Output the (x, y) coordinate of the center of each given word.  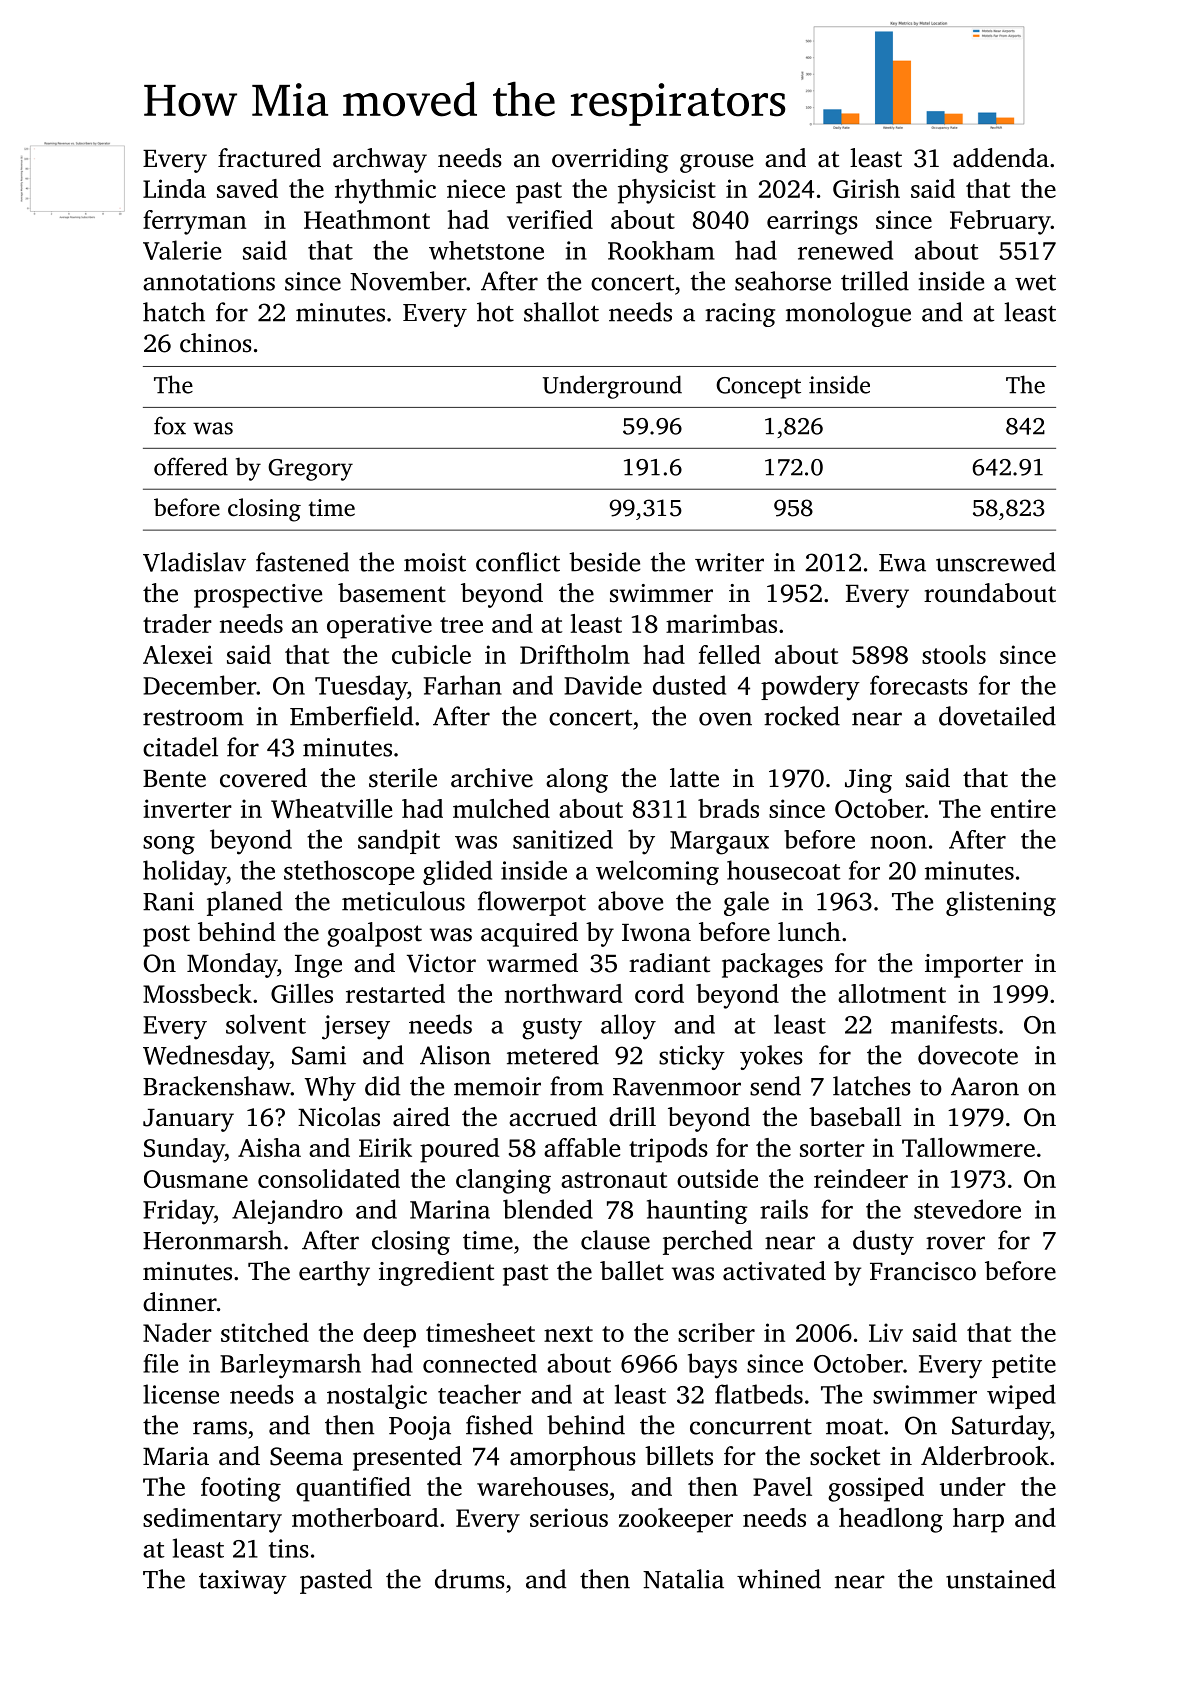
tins (289, 1548)
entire (1023, 808)
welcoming (657, 872)
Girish (866, 188)
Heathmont (367, 219)
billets (679, 1456)
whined (779, 1579)
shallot (561, 312)
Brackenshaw (217, 1086)
